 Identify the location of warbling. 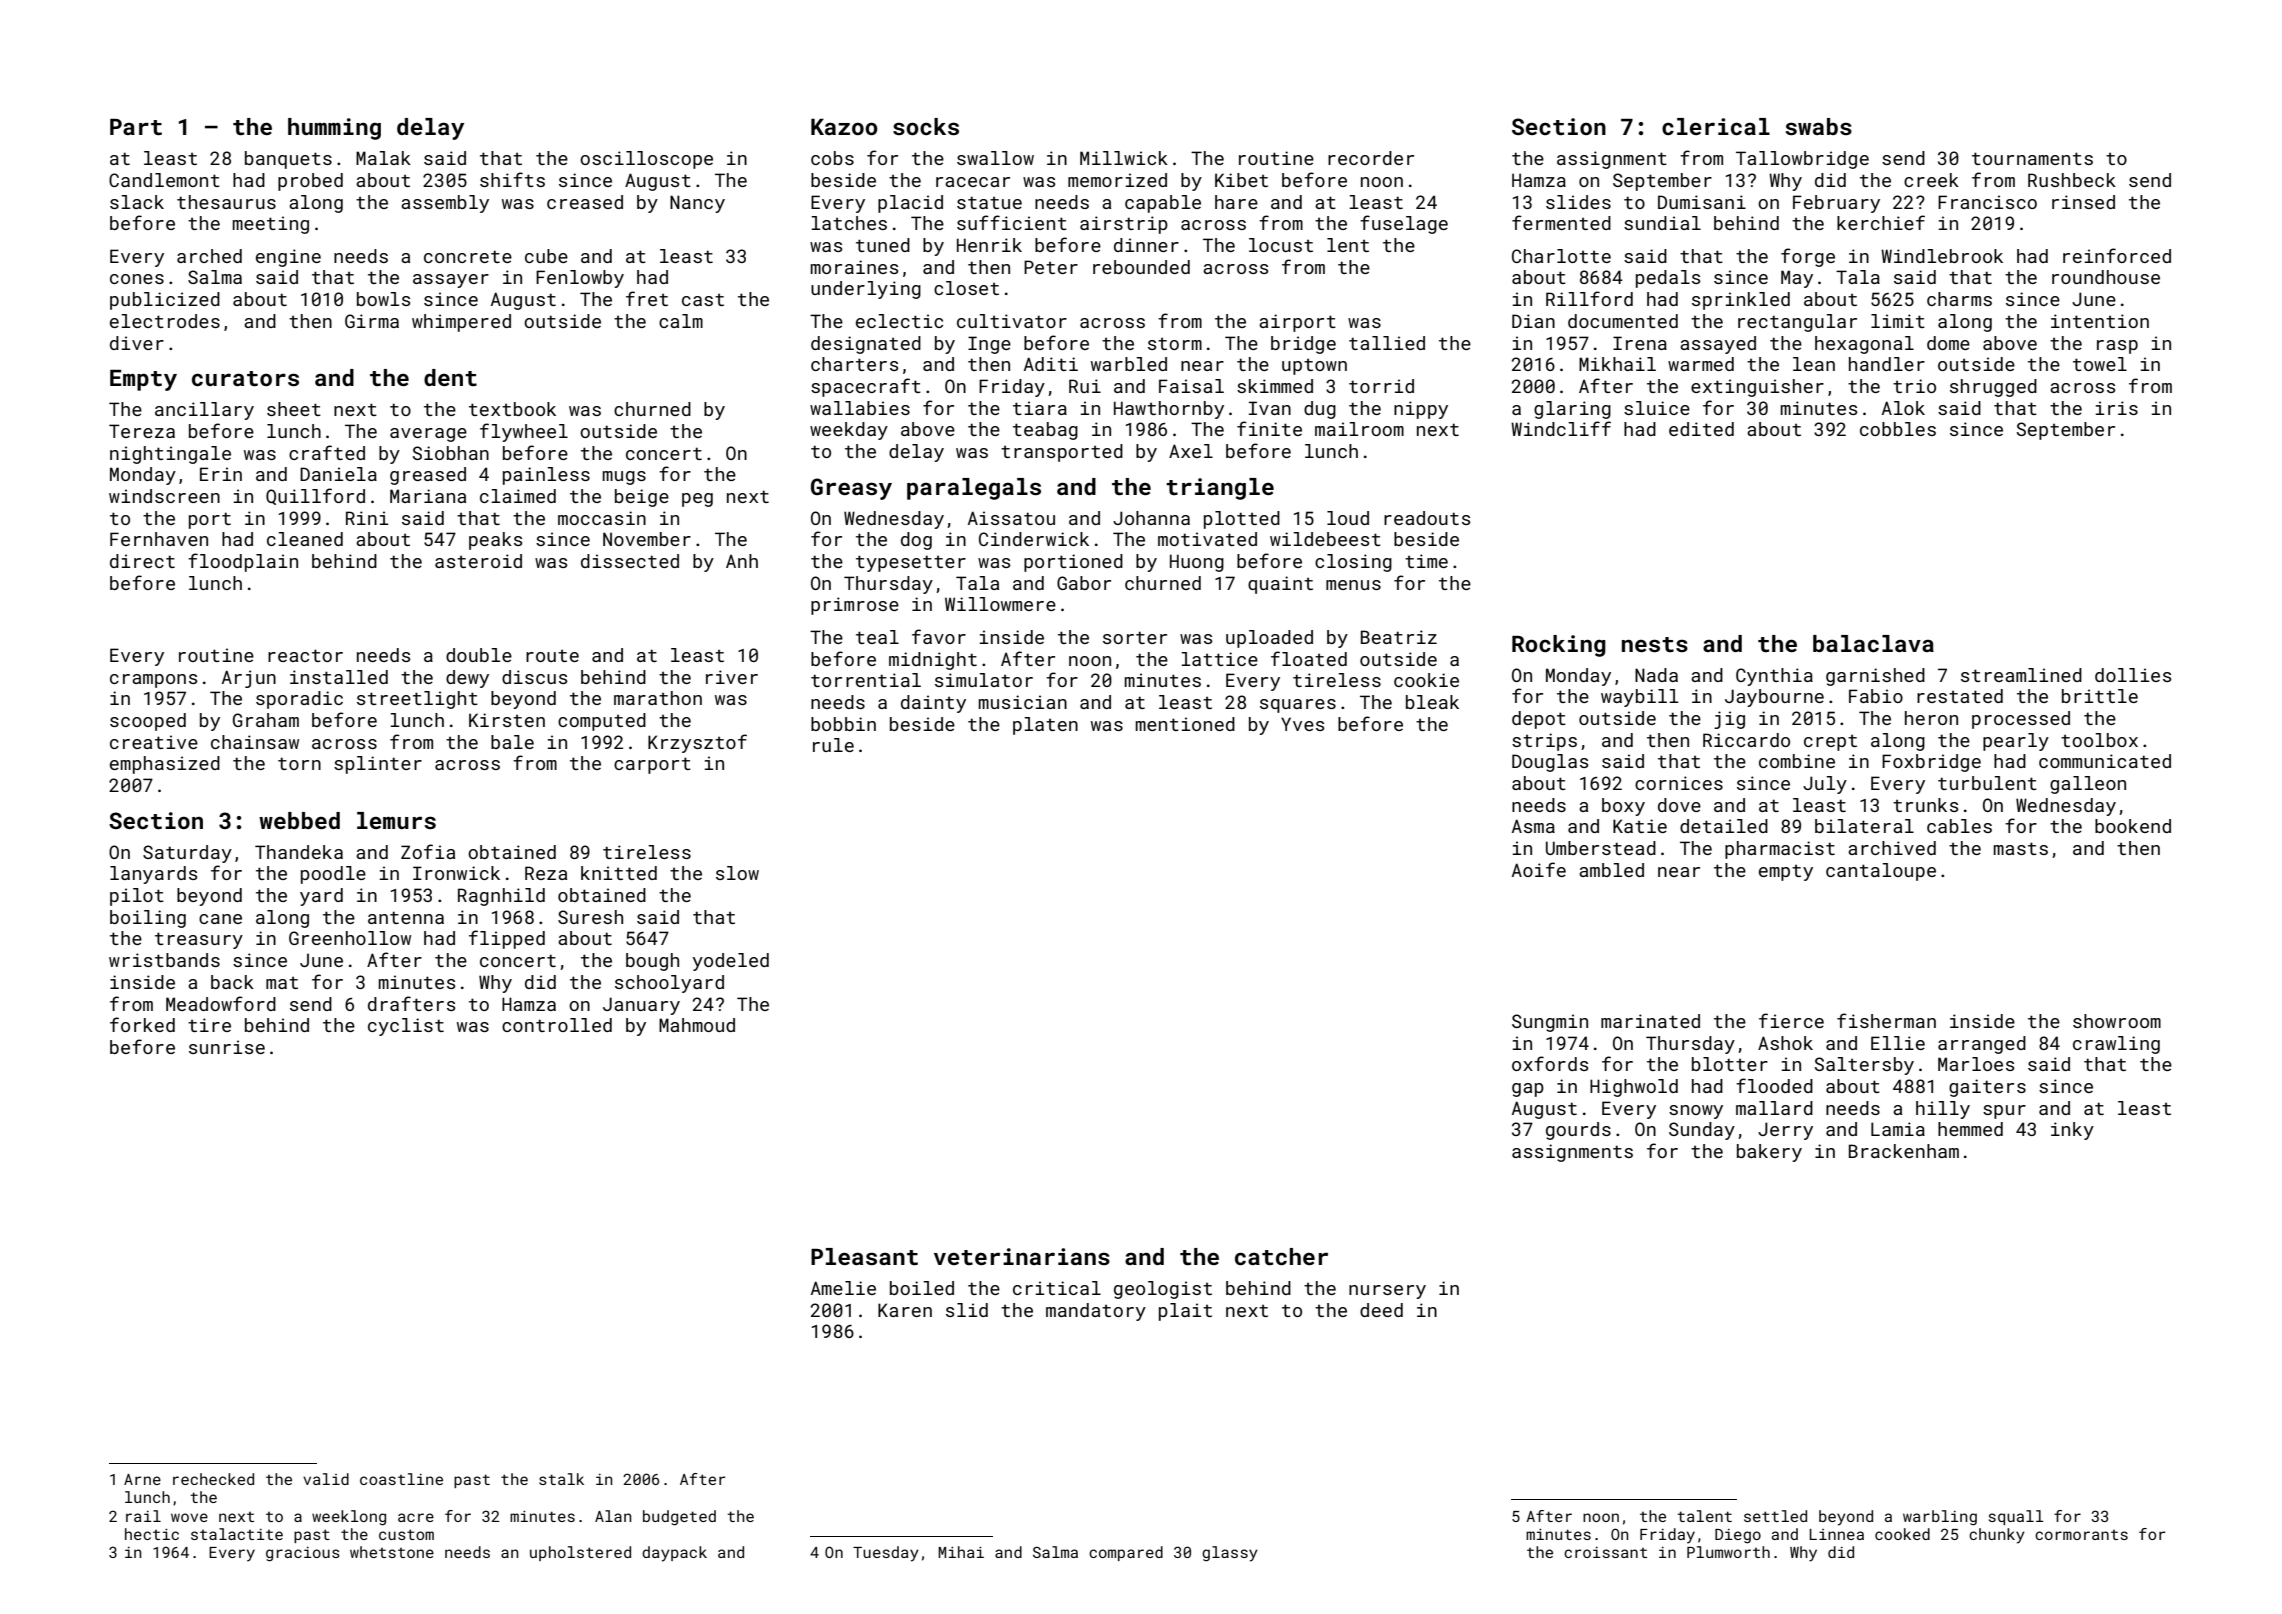
(1940, 1518).
